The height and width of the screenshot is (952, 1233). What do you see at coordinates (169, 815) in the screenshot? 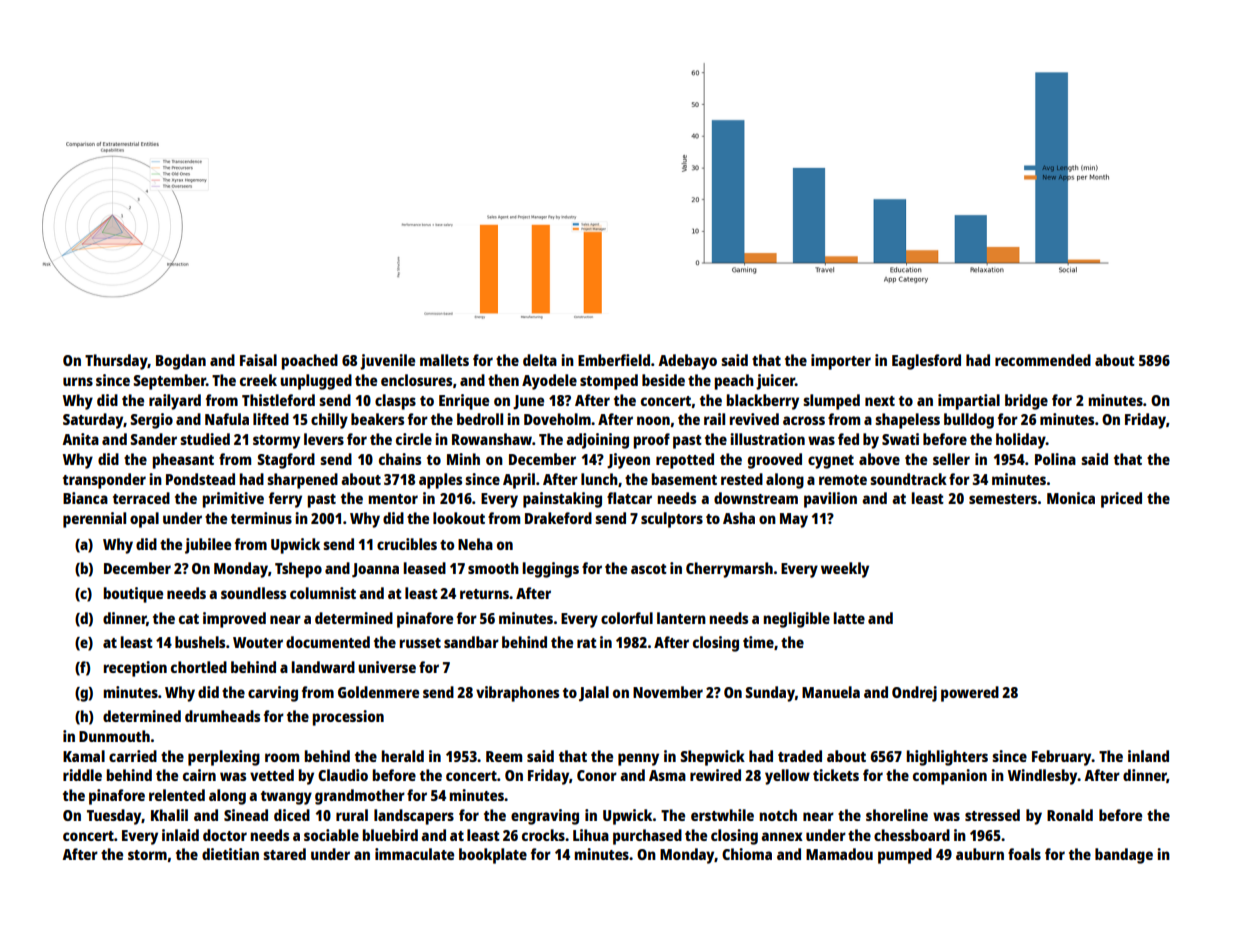
I see `Khalil` at bounding box center [169, 815].
